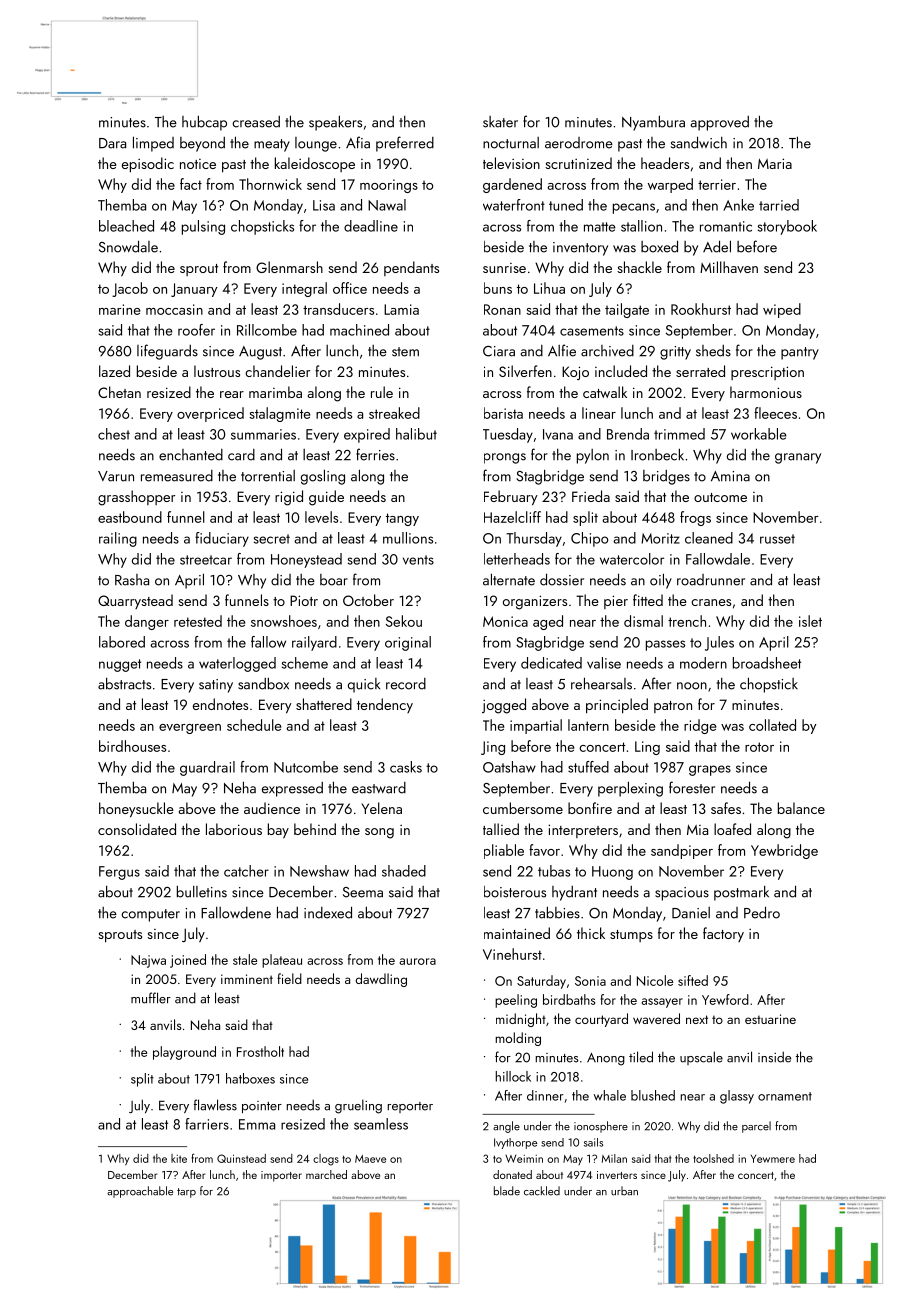 Image resolution: width=924 pixels, height=1308 pixels. What do you see at coordinates (616, 602) in the document?
I see `pier` at bounding box center [616, 602].
